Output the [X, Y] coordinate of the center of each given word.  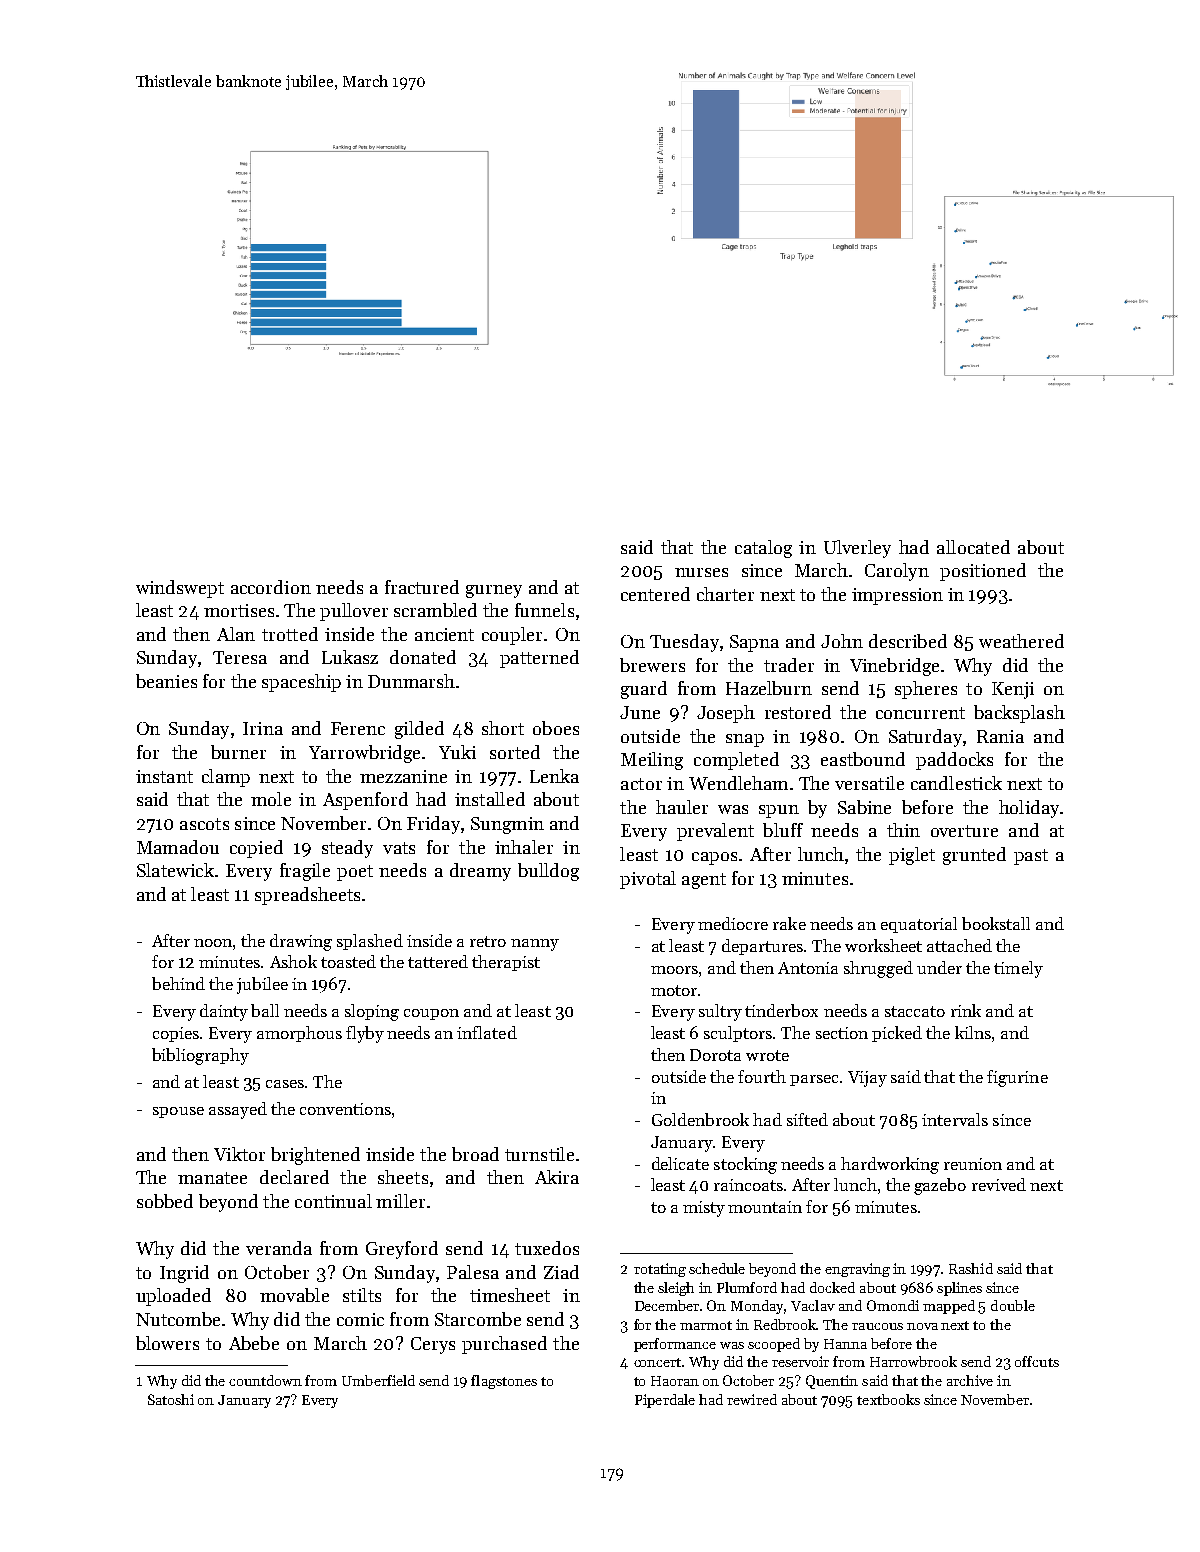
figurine [1017, 1078]
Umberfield [378, 1380]
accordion [271, 587]
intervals [955, 1119]
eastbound [863, 759]
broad [475, 1154]
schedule [717, 1268]
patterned [539, 659]
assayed [238, 1110]
